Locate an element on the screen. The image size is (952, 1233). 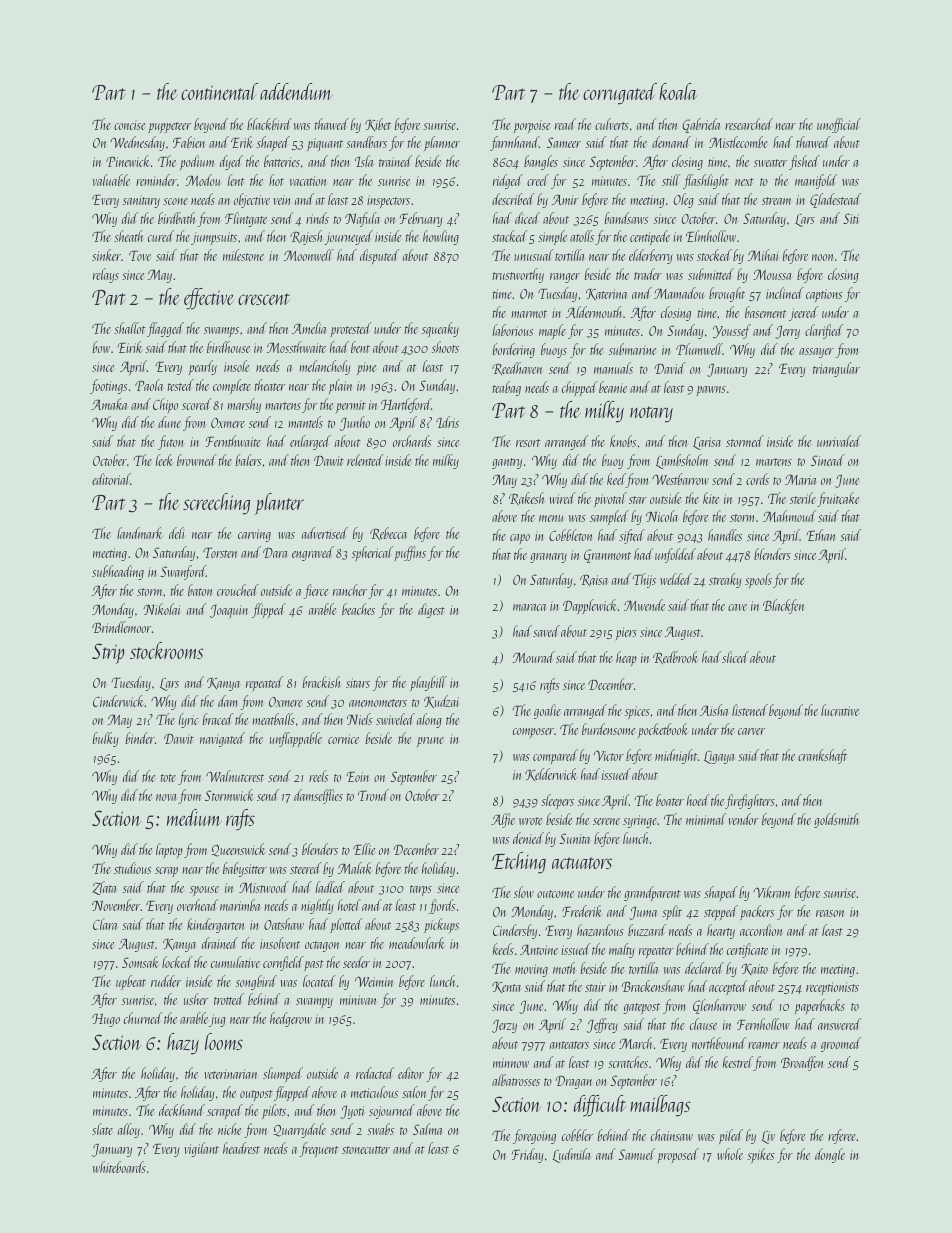
bow is located at coordinates (101, 347).
